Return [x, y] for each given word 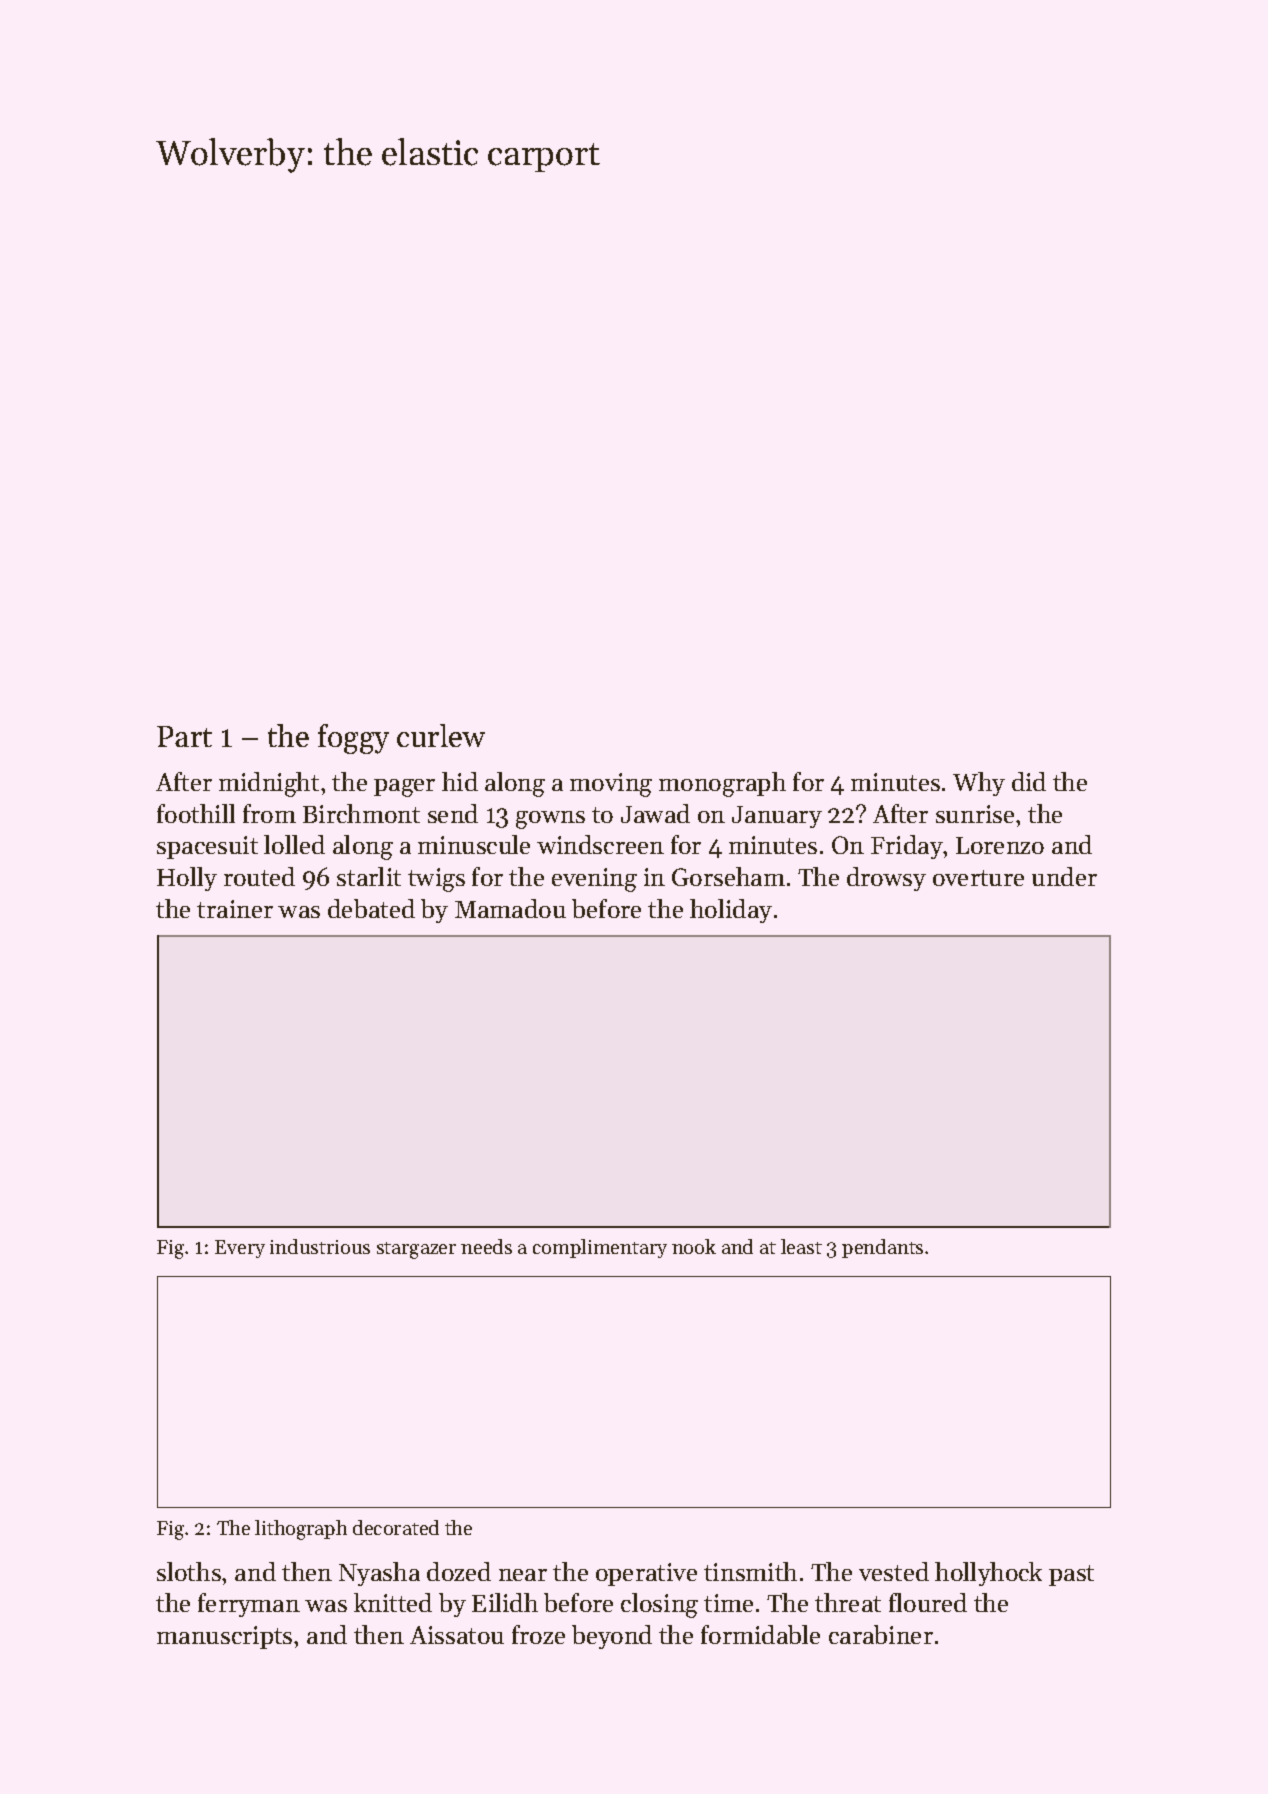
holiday [731, 911]
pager [404, 788]
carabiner [881, 1634]
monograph [722, 784]
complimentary [600, 1248]
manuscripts [224, 1637]
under [1064, 876]
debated [371, 908]
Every [240, 1249]
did [1029, 781]
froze [538, 1634]
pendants [882, 1248]
